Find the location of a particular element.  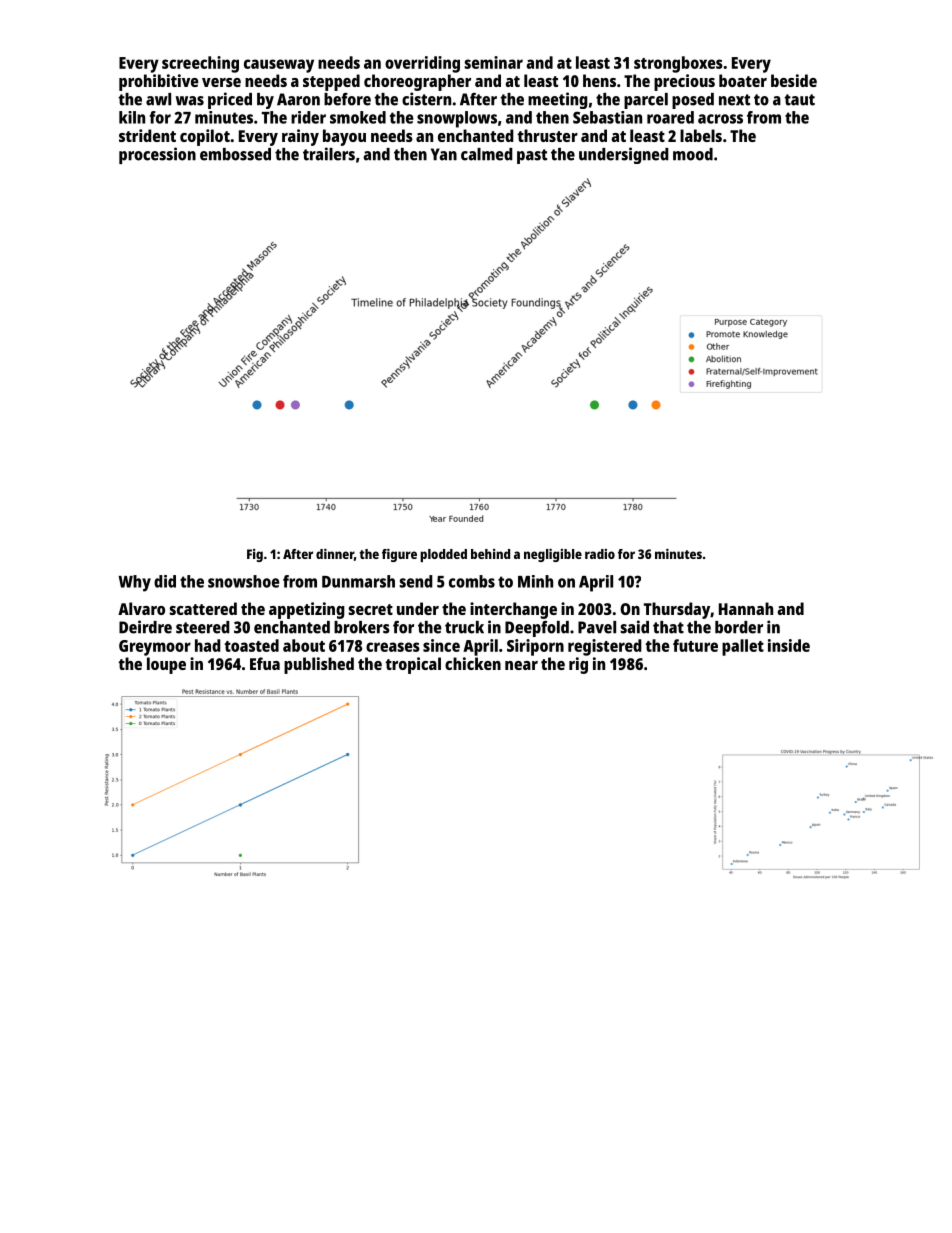

trailers is located at coordinates (329, 154).
